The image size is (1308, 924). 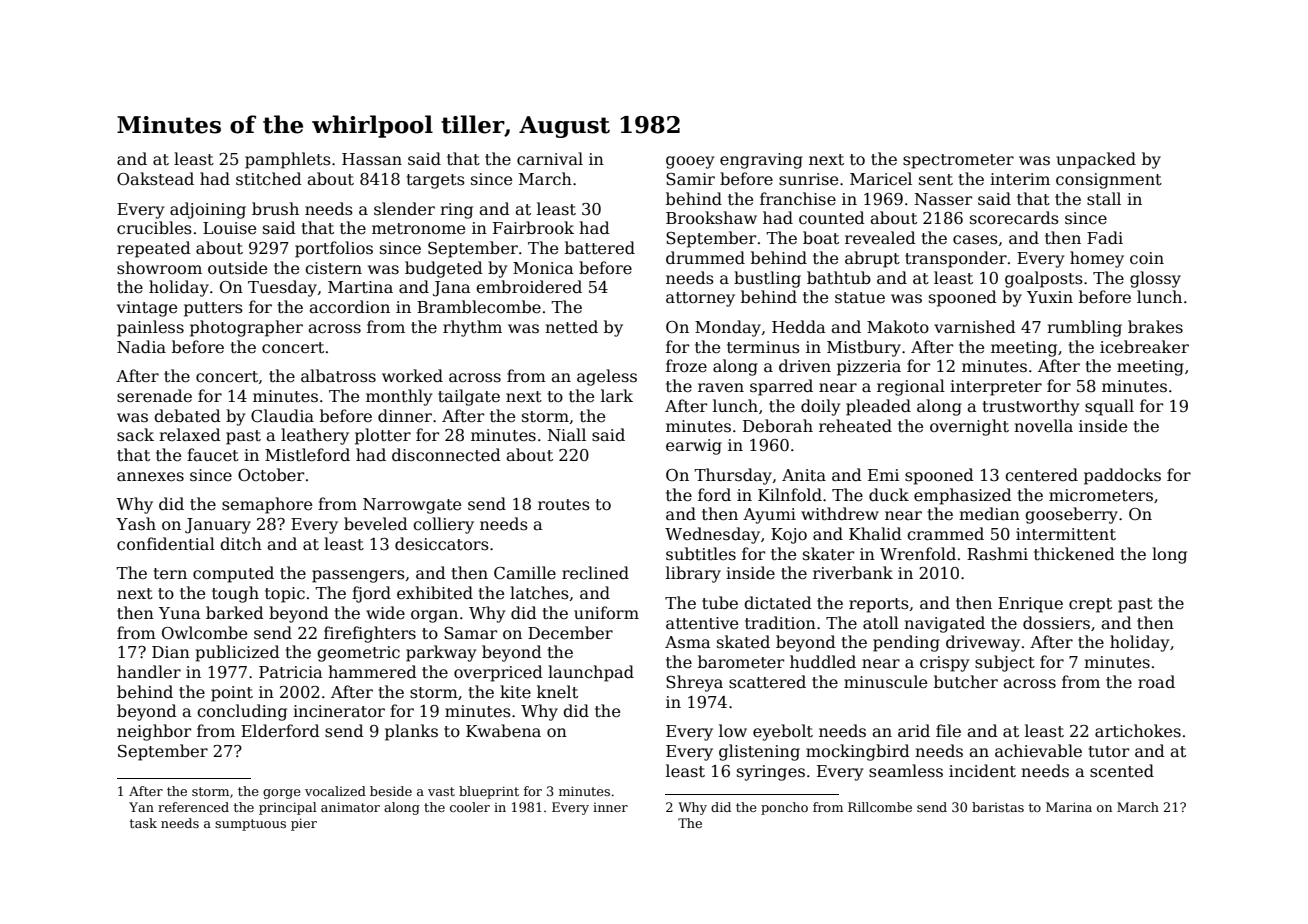 What do you see at coordinates (567, 434) in the document?
I see `Niall` at bounding box center [567, 434].
